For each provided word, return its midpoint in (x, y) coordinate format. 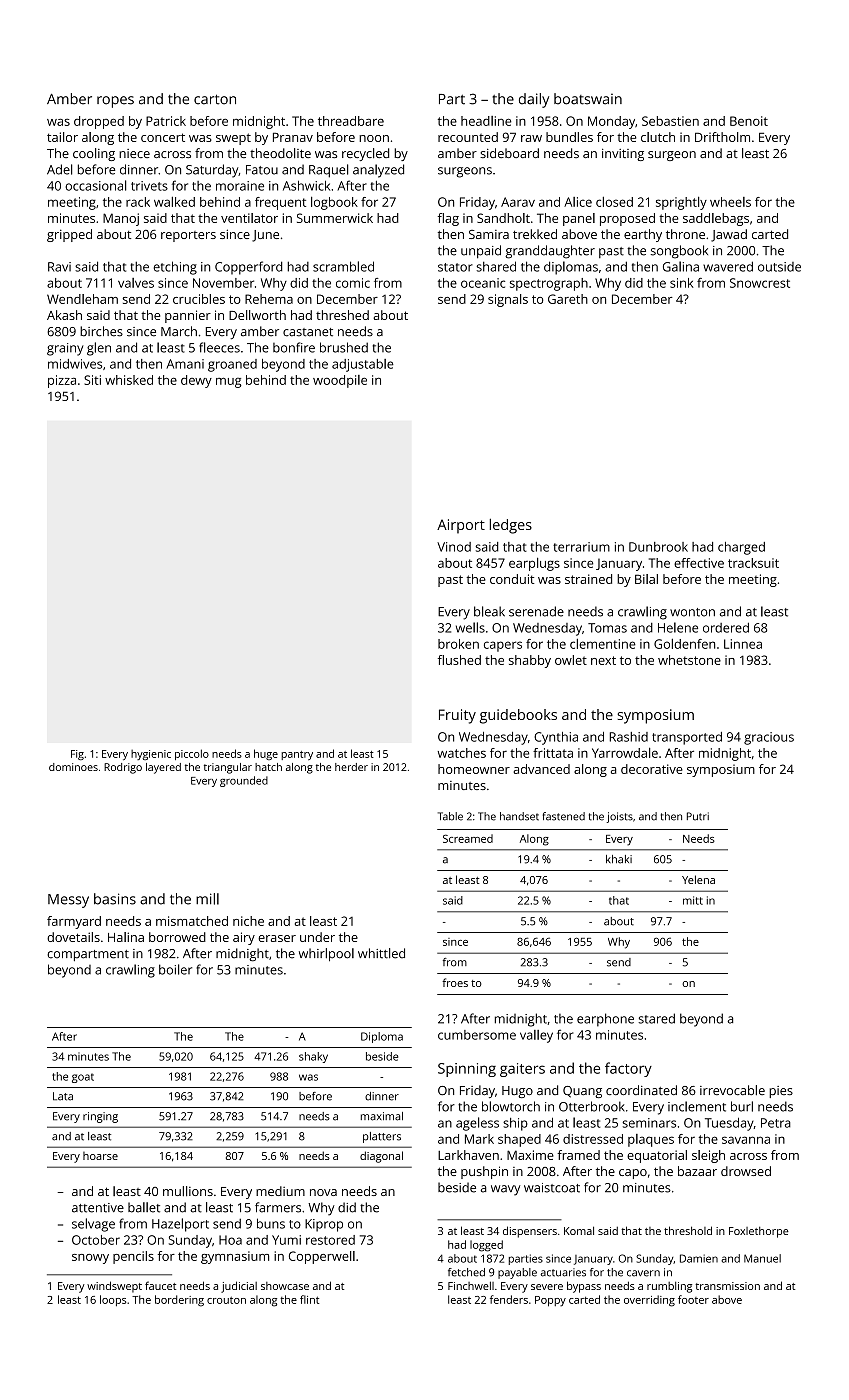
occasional (96, 185)
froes (455, 982)
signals (508, 300)
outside (779, 267)
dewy (196, 381)
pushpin (484, 1172)
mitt (693, 900)
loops (113, 1300)
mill (207, 899)
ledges (510, 526)
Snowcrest (760, 283)
